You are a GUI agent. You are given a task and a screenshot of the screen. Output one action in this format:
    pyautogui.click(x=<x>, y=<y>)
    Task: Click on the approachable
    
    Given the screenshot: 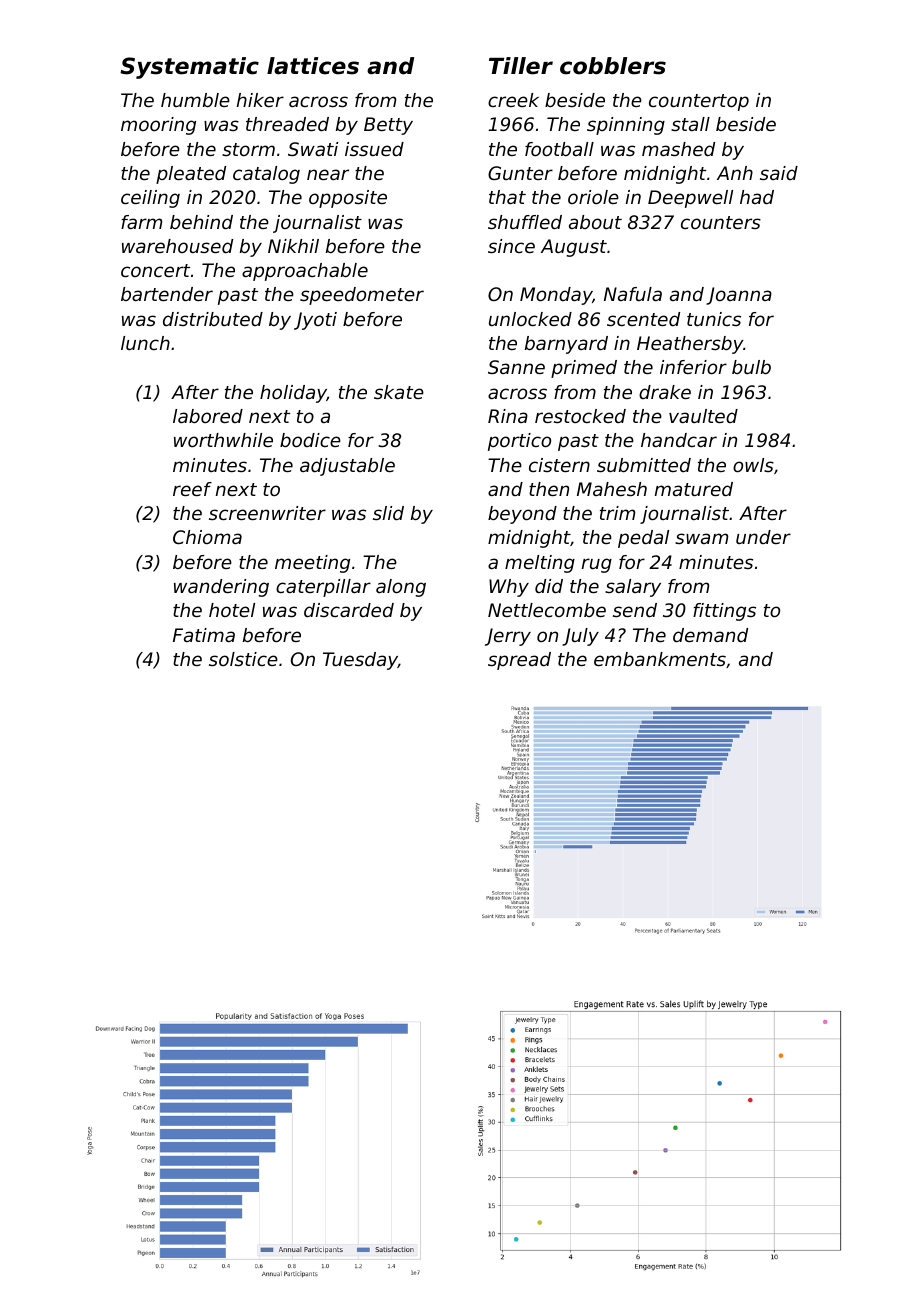 What is the action you would take?
    pyautogui.click(x=305, y=272)
